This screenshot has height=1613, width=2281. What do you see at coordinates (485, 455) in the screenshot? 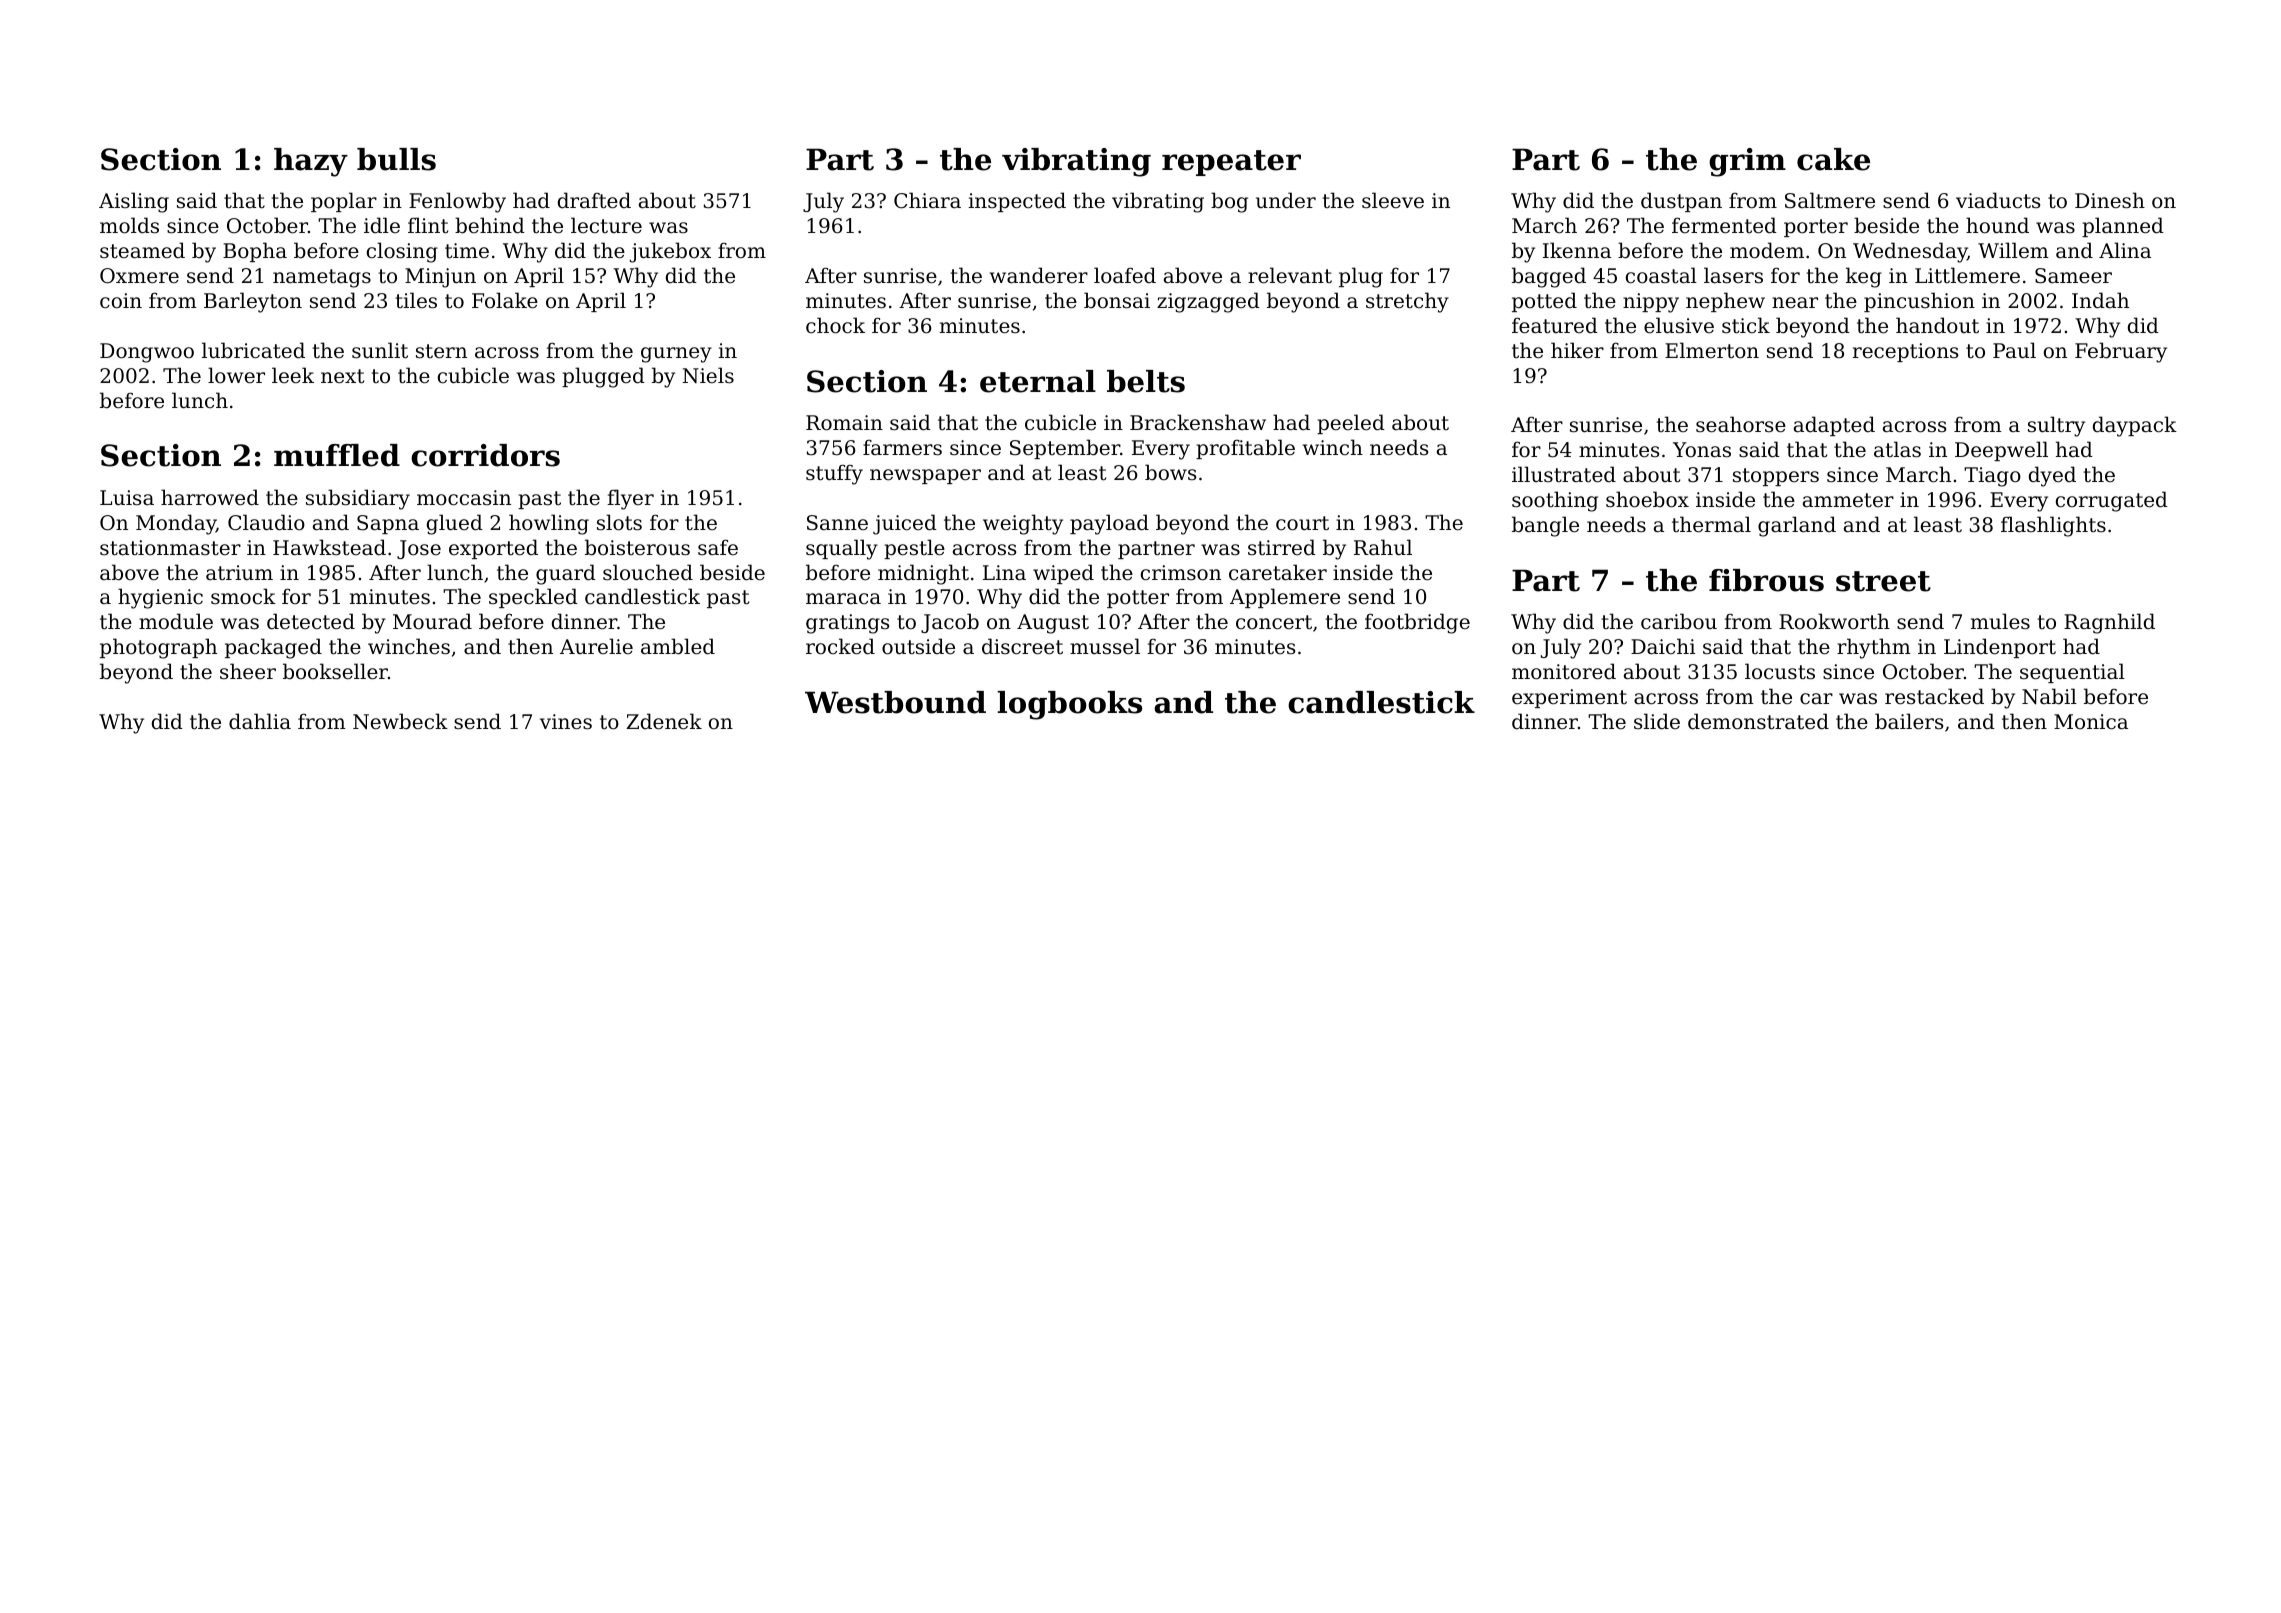
I see `corridors` at bounding box center [485, 455].
